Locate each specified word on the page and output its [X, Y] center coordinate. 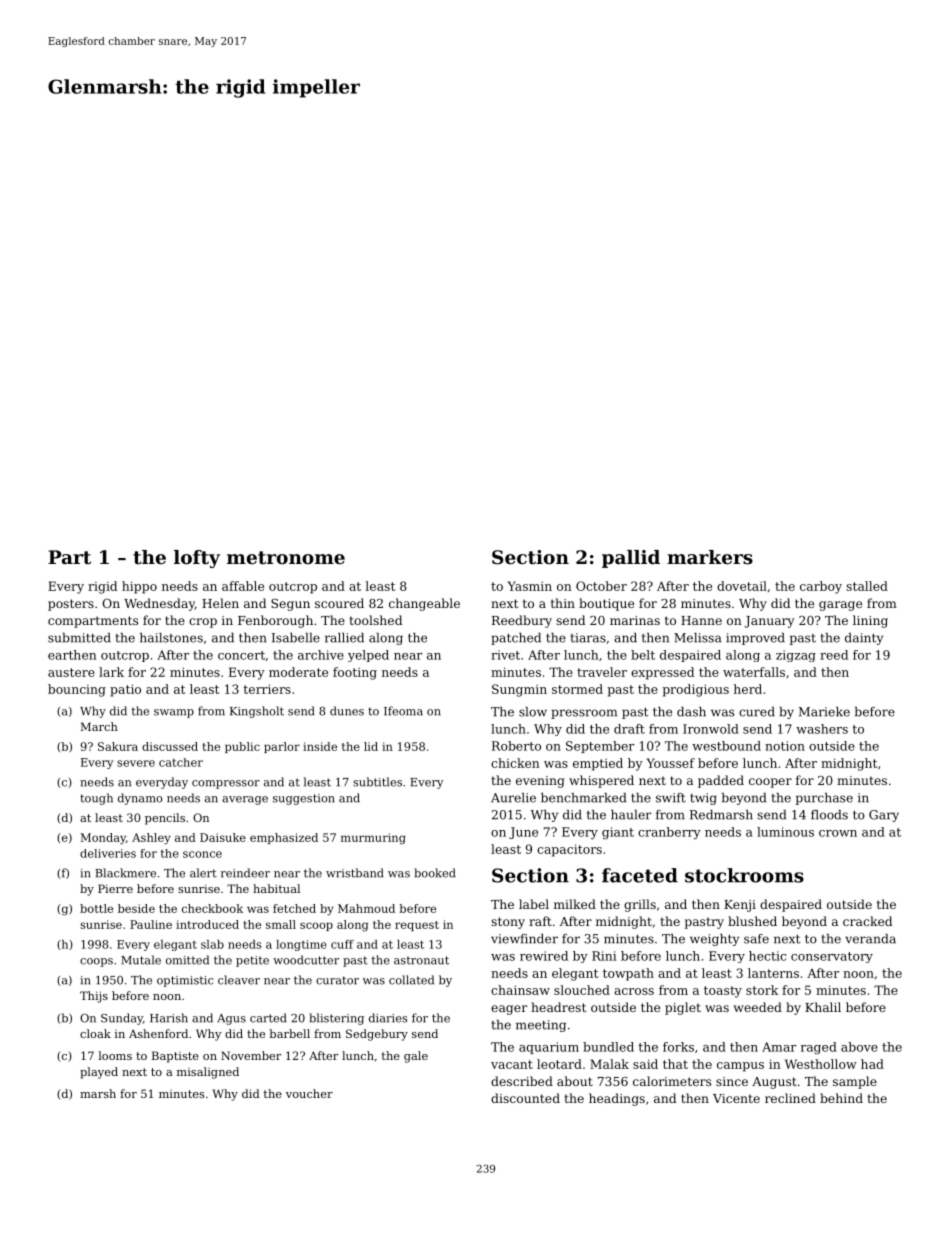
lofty [197, 559]
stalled [867, 586]
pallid [631, 559]
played [99, 1073]
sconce [202, 854]
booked [435, 873]
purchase [824, 799]
